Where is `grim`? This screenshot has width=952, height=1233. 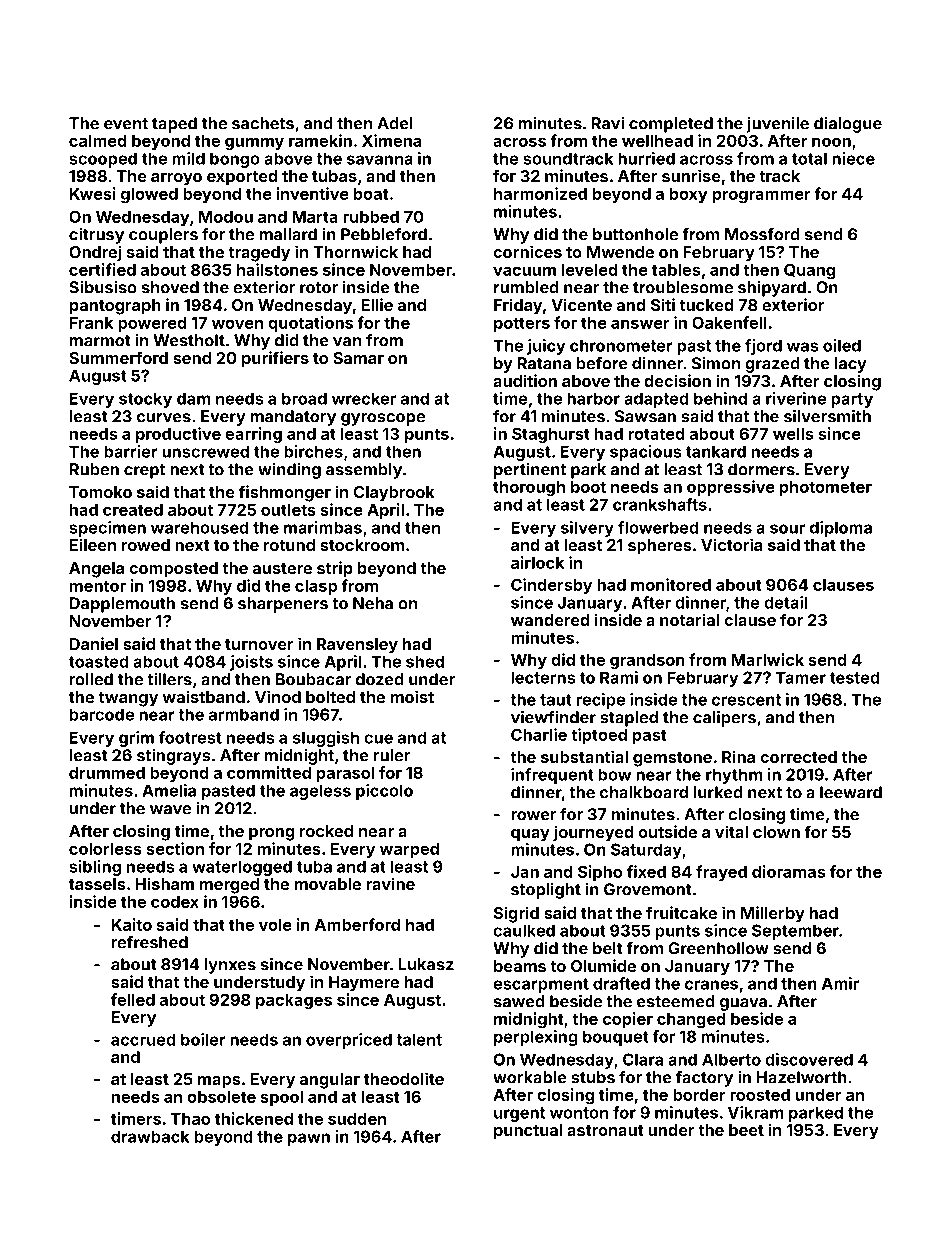
grim is located at coordinates (136, 739).
